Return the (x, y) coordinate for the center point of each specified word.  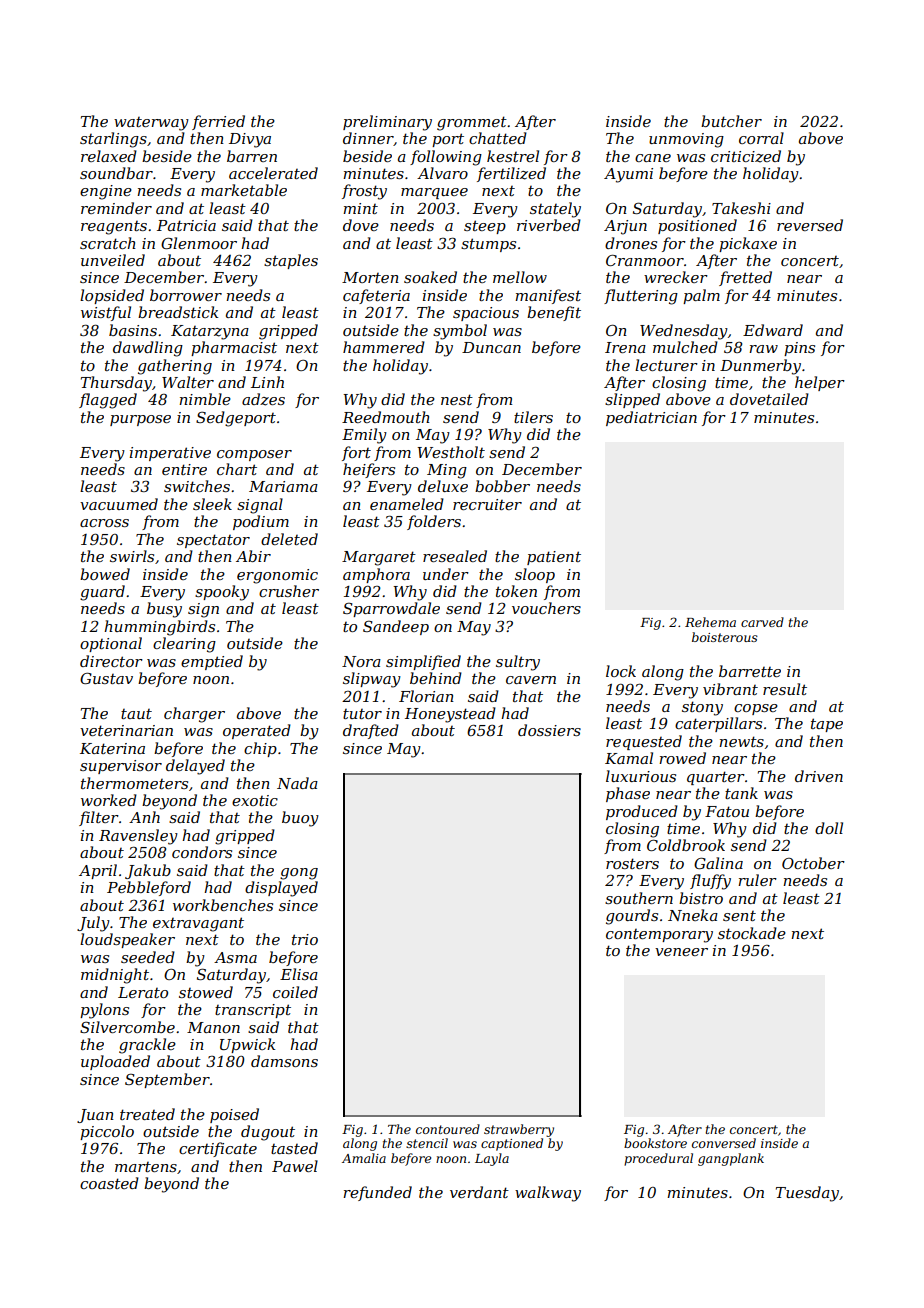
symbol (460, 332)
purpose (140, 420)
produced (642, 812)
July (93, 924)
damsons (284, 1061)
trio (305, 939)
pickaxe (748, 244)
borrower (186, 295)
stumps (488, 245)
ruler (757, 880)
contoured (448, 1129)
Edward (773, 330)
